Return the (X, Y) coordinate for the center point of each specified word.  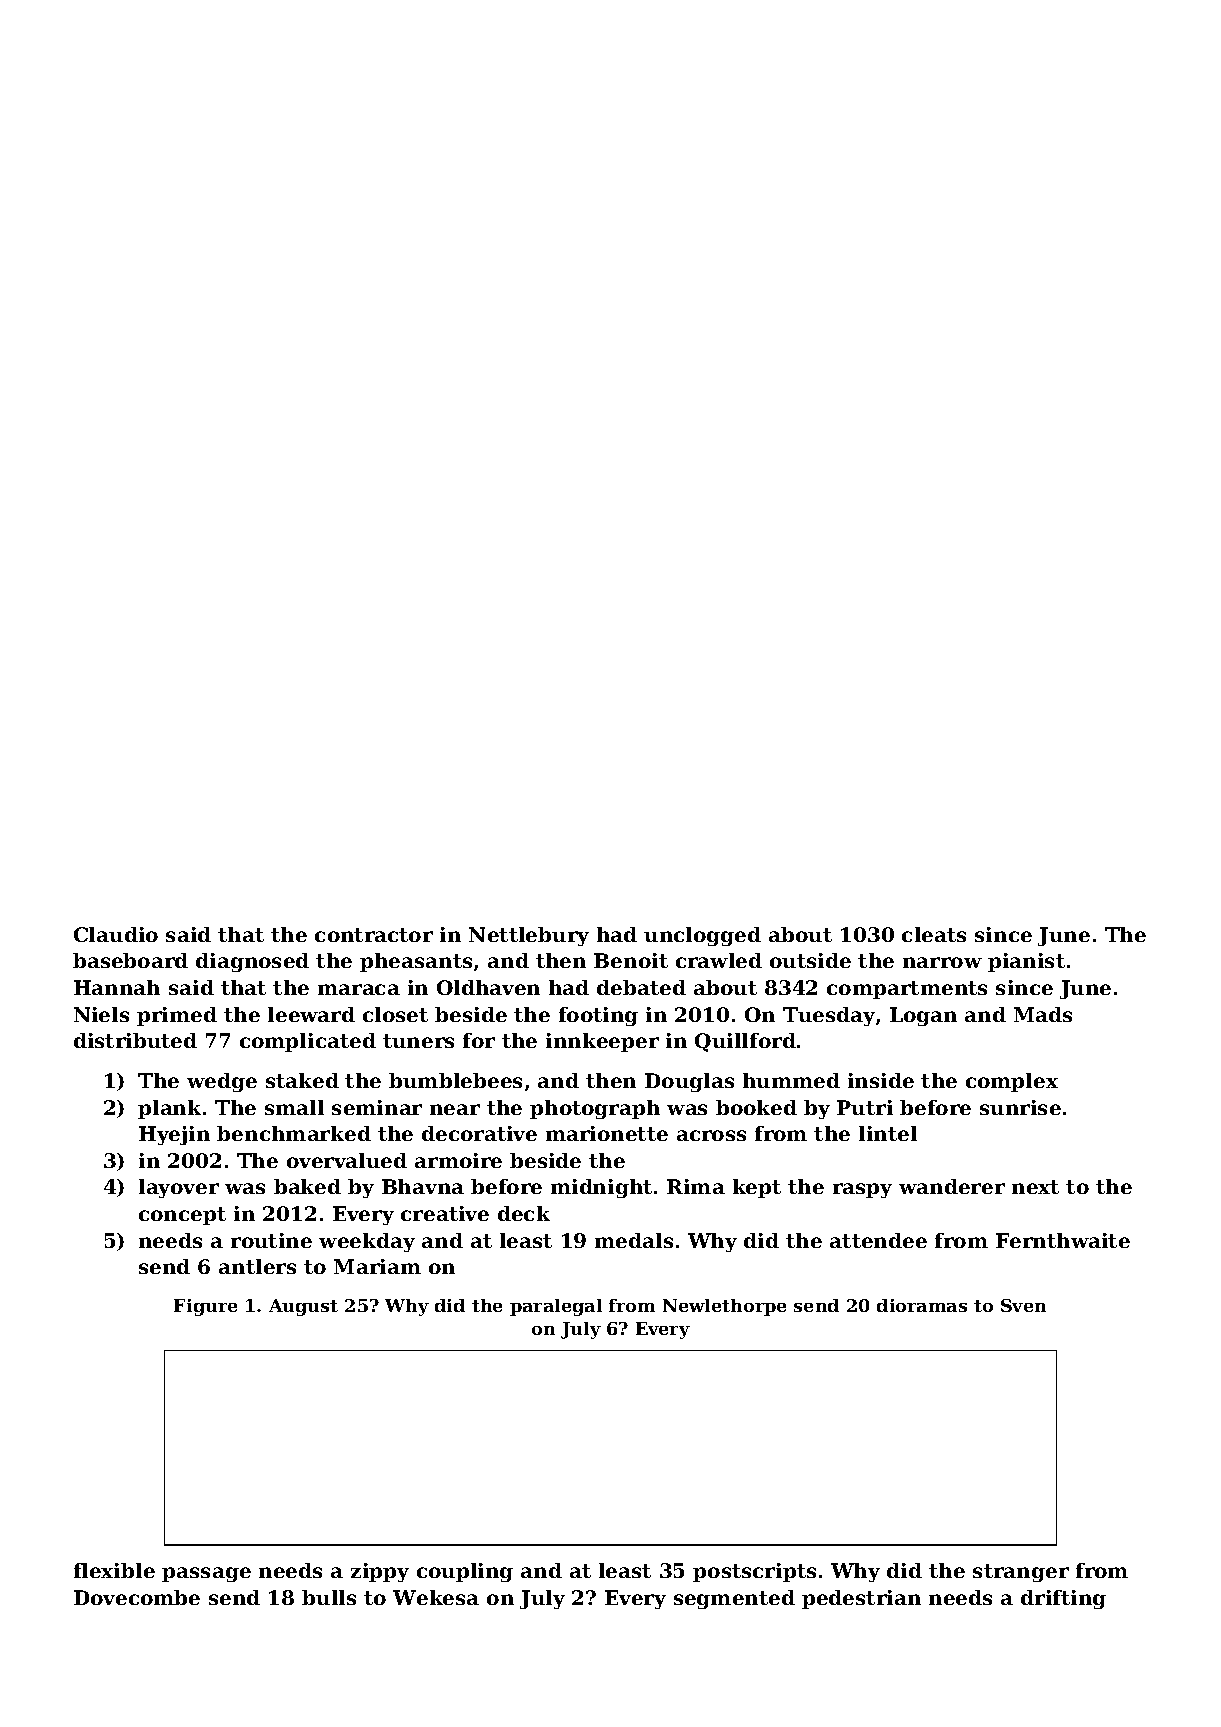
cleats (934, 934)
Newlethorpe (724, 1307)
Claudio (116, 934)
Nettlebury (529, 936)
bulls (329, 1597)
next (1035, 1187)
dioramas (922, 1305)
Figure (205, 1307)
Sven (1023, 1305)
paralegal (556, 1307)
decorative (479, 1133)
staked (302, 1080)
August (303, 1307)
